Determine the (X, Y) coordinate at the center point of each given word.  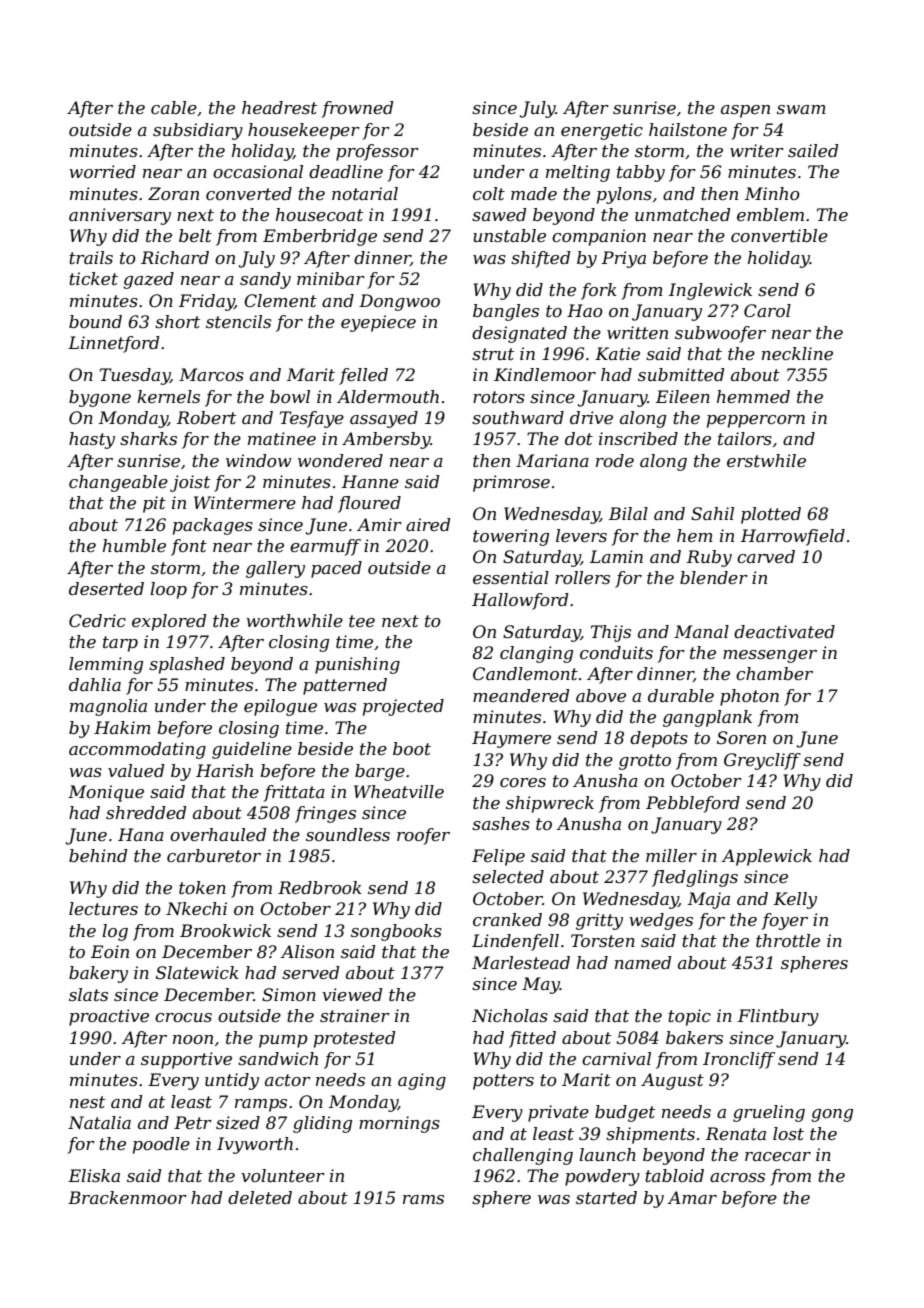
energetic (602, 131)
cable (174, 107)
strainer (355, 1015)
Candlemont (525, 673)
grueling (769, 1113)
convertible (779, 235)
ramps (261, 1105)
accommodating (137, 750)
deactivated (784, 631)
